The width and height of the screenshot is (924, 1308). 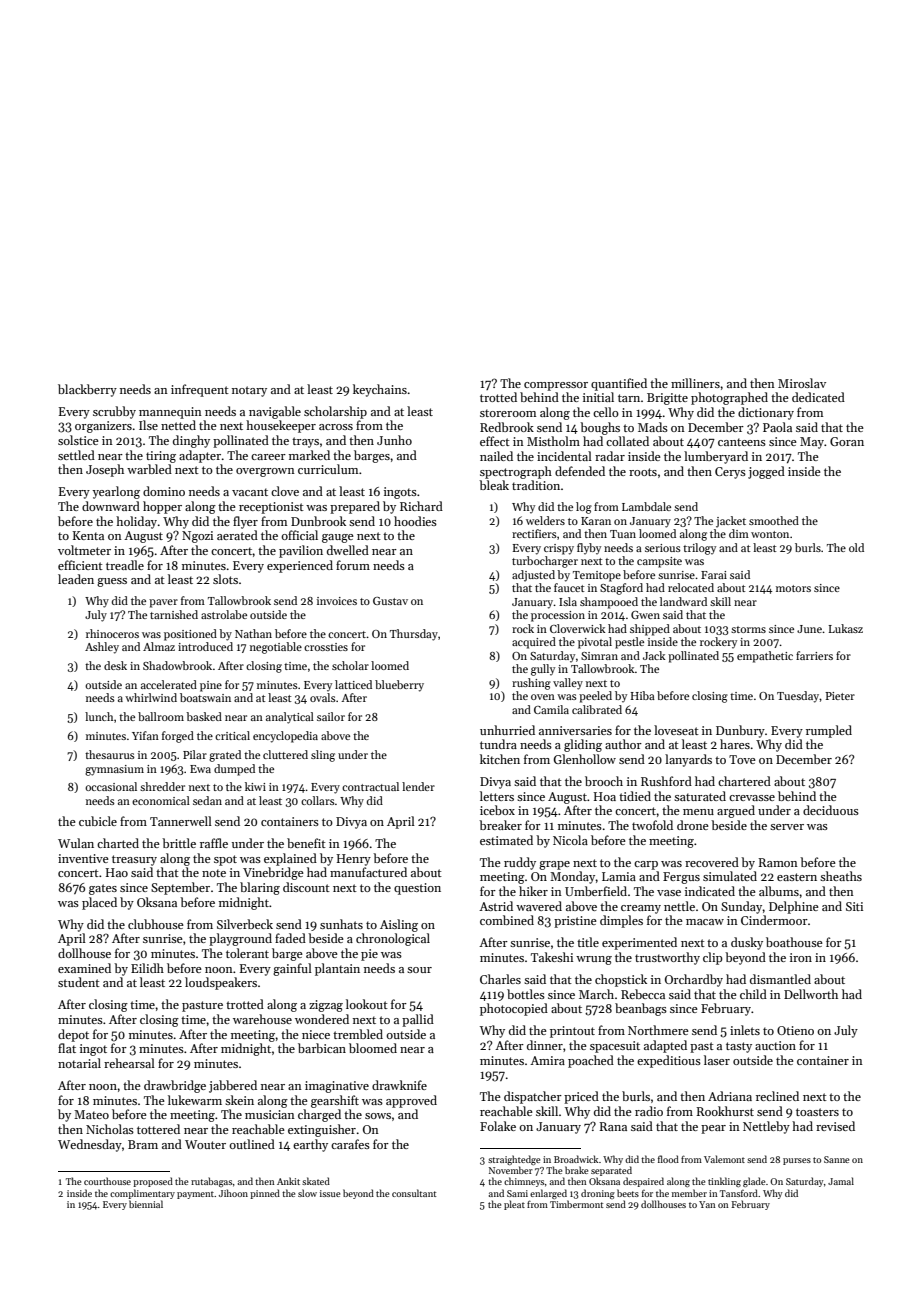 What do you see at coordinates (809, 629) in the screenshot?
I see `June` at bounding box center [809, 629].
